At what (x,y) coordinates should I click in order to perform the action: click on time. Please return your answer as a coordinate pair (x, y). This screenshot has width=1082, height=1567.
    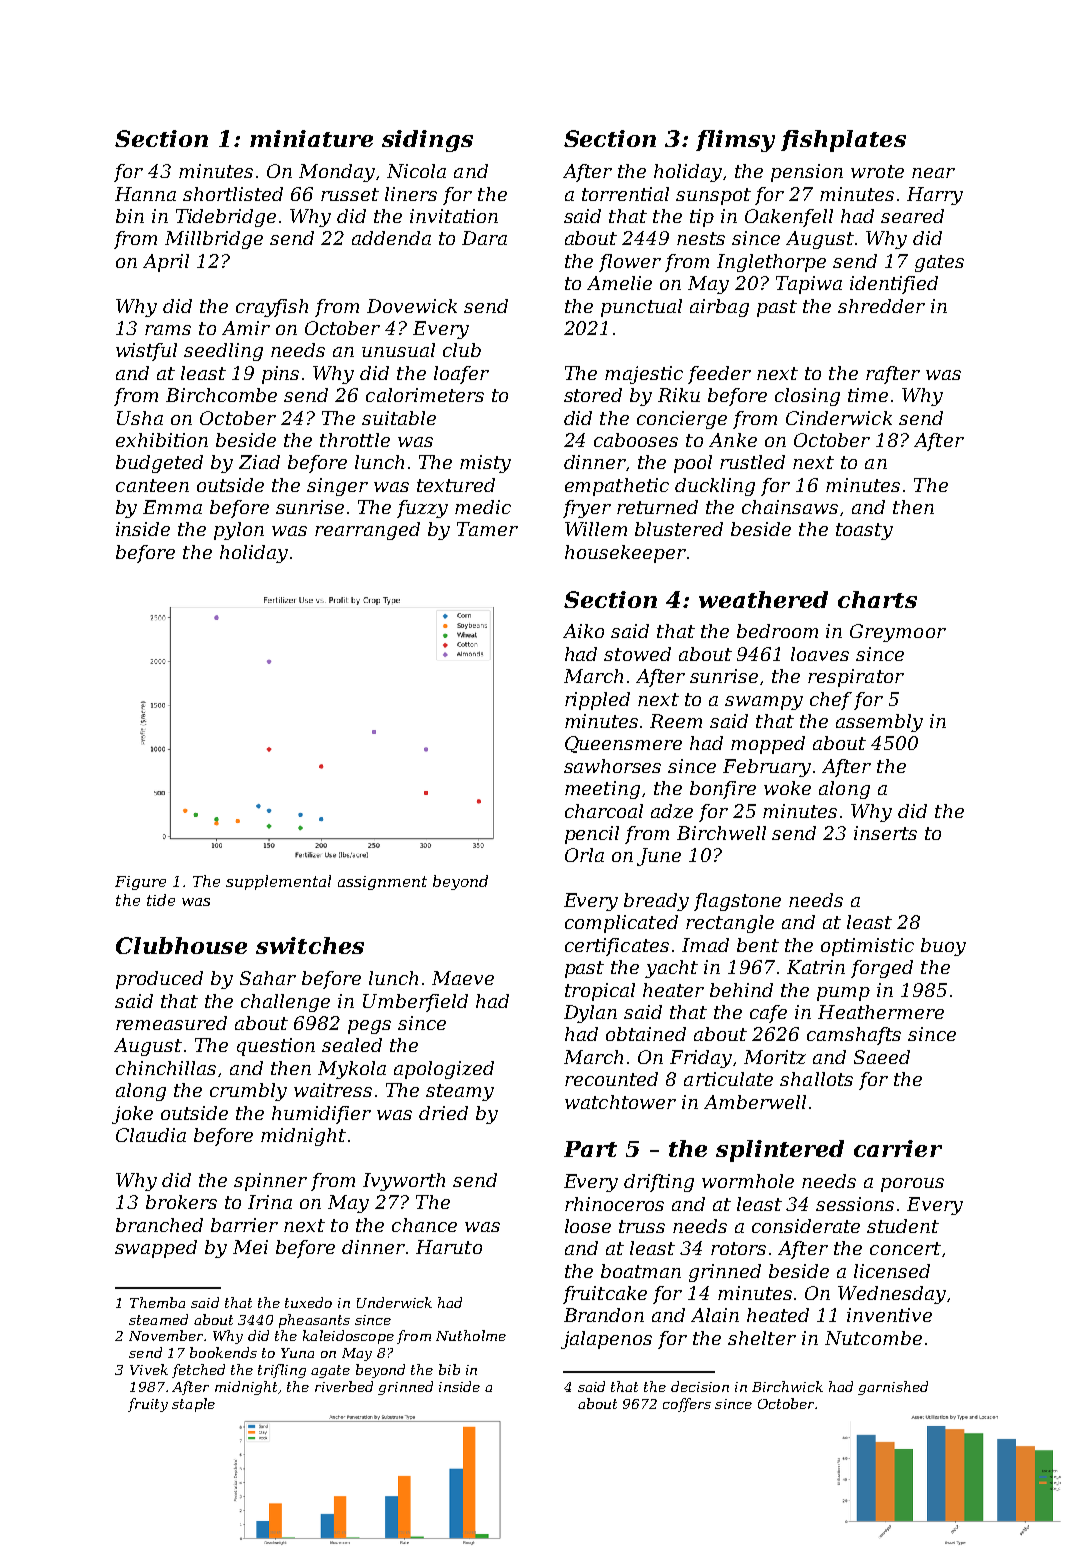
    Looking at the image, I should click on (868, 395).
